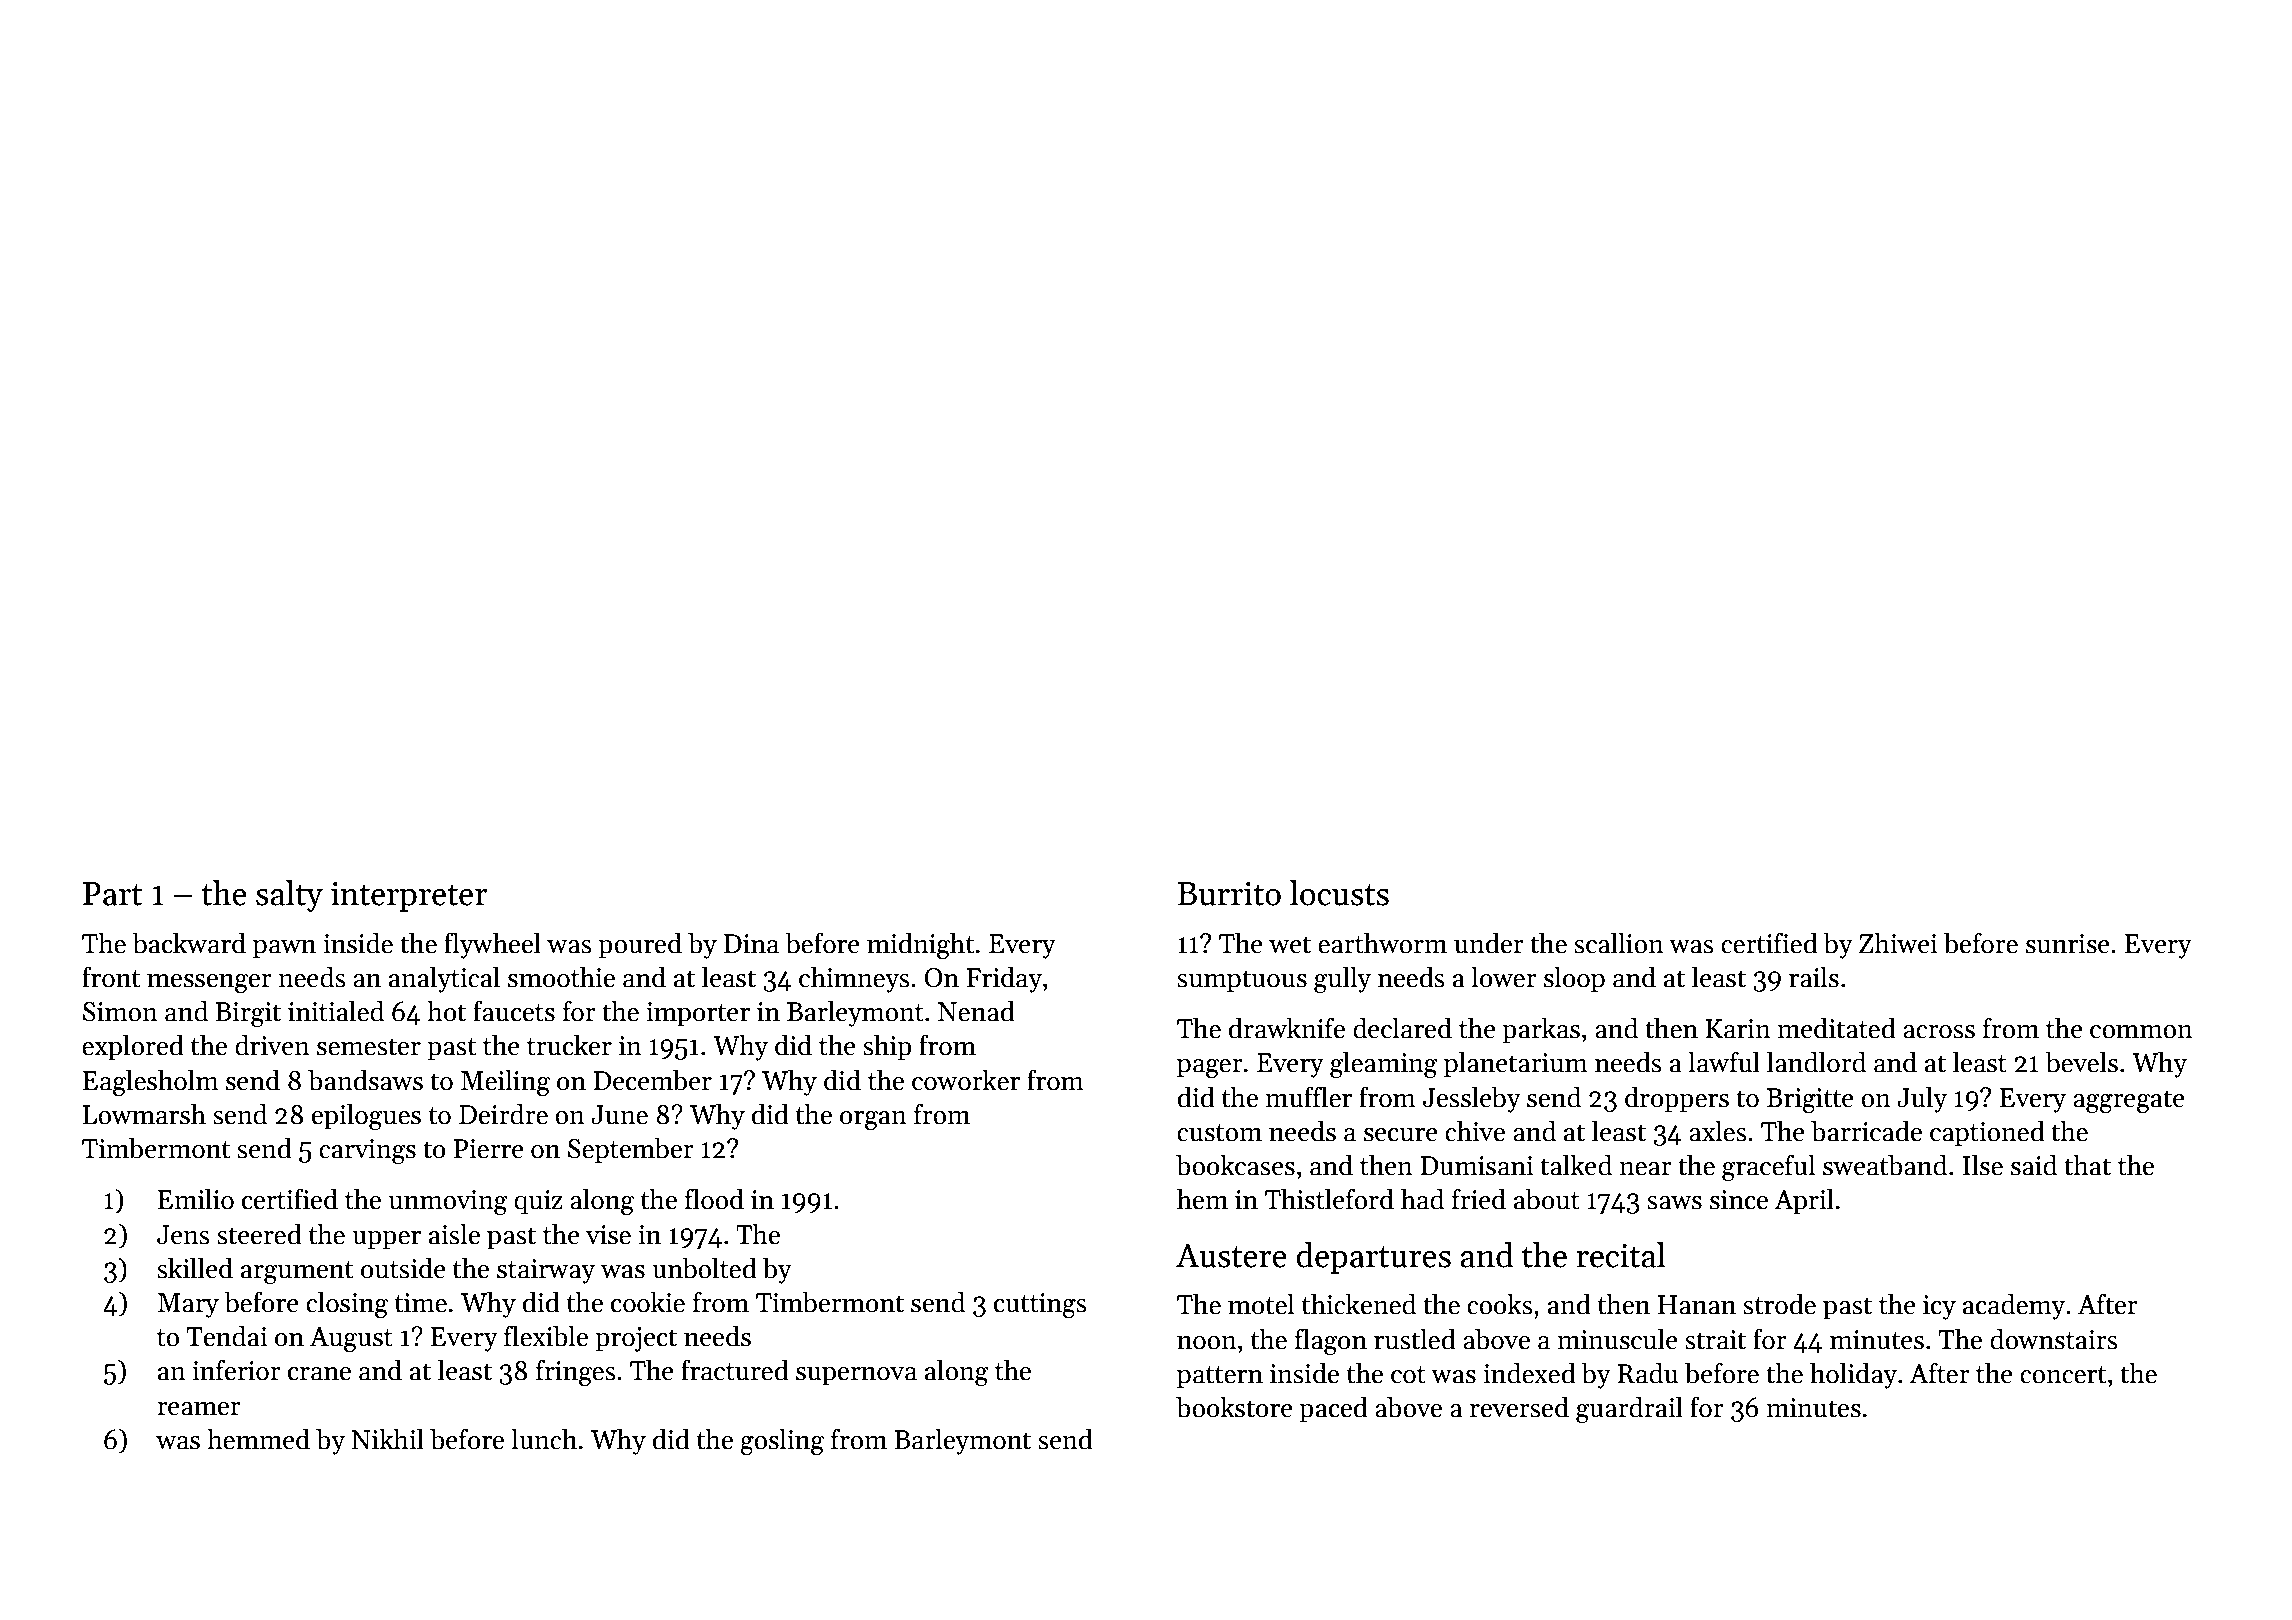  I want to click on bookcases, so click(1235, 1165).
